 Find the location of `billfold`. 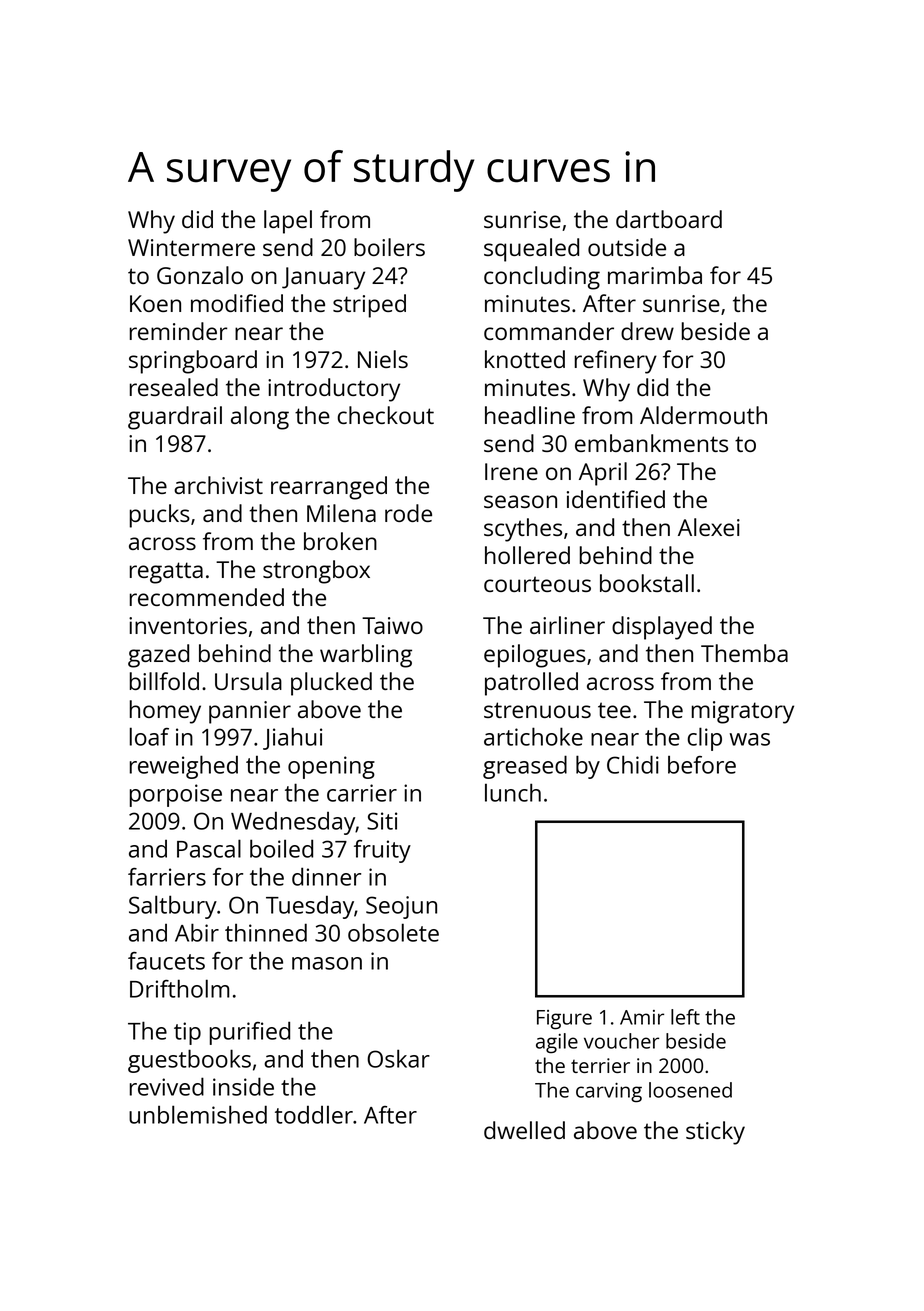

billfold is located at coordinates (164, 681).
